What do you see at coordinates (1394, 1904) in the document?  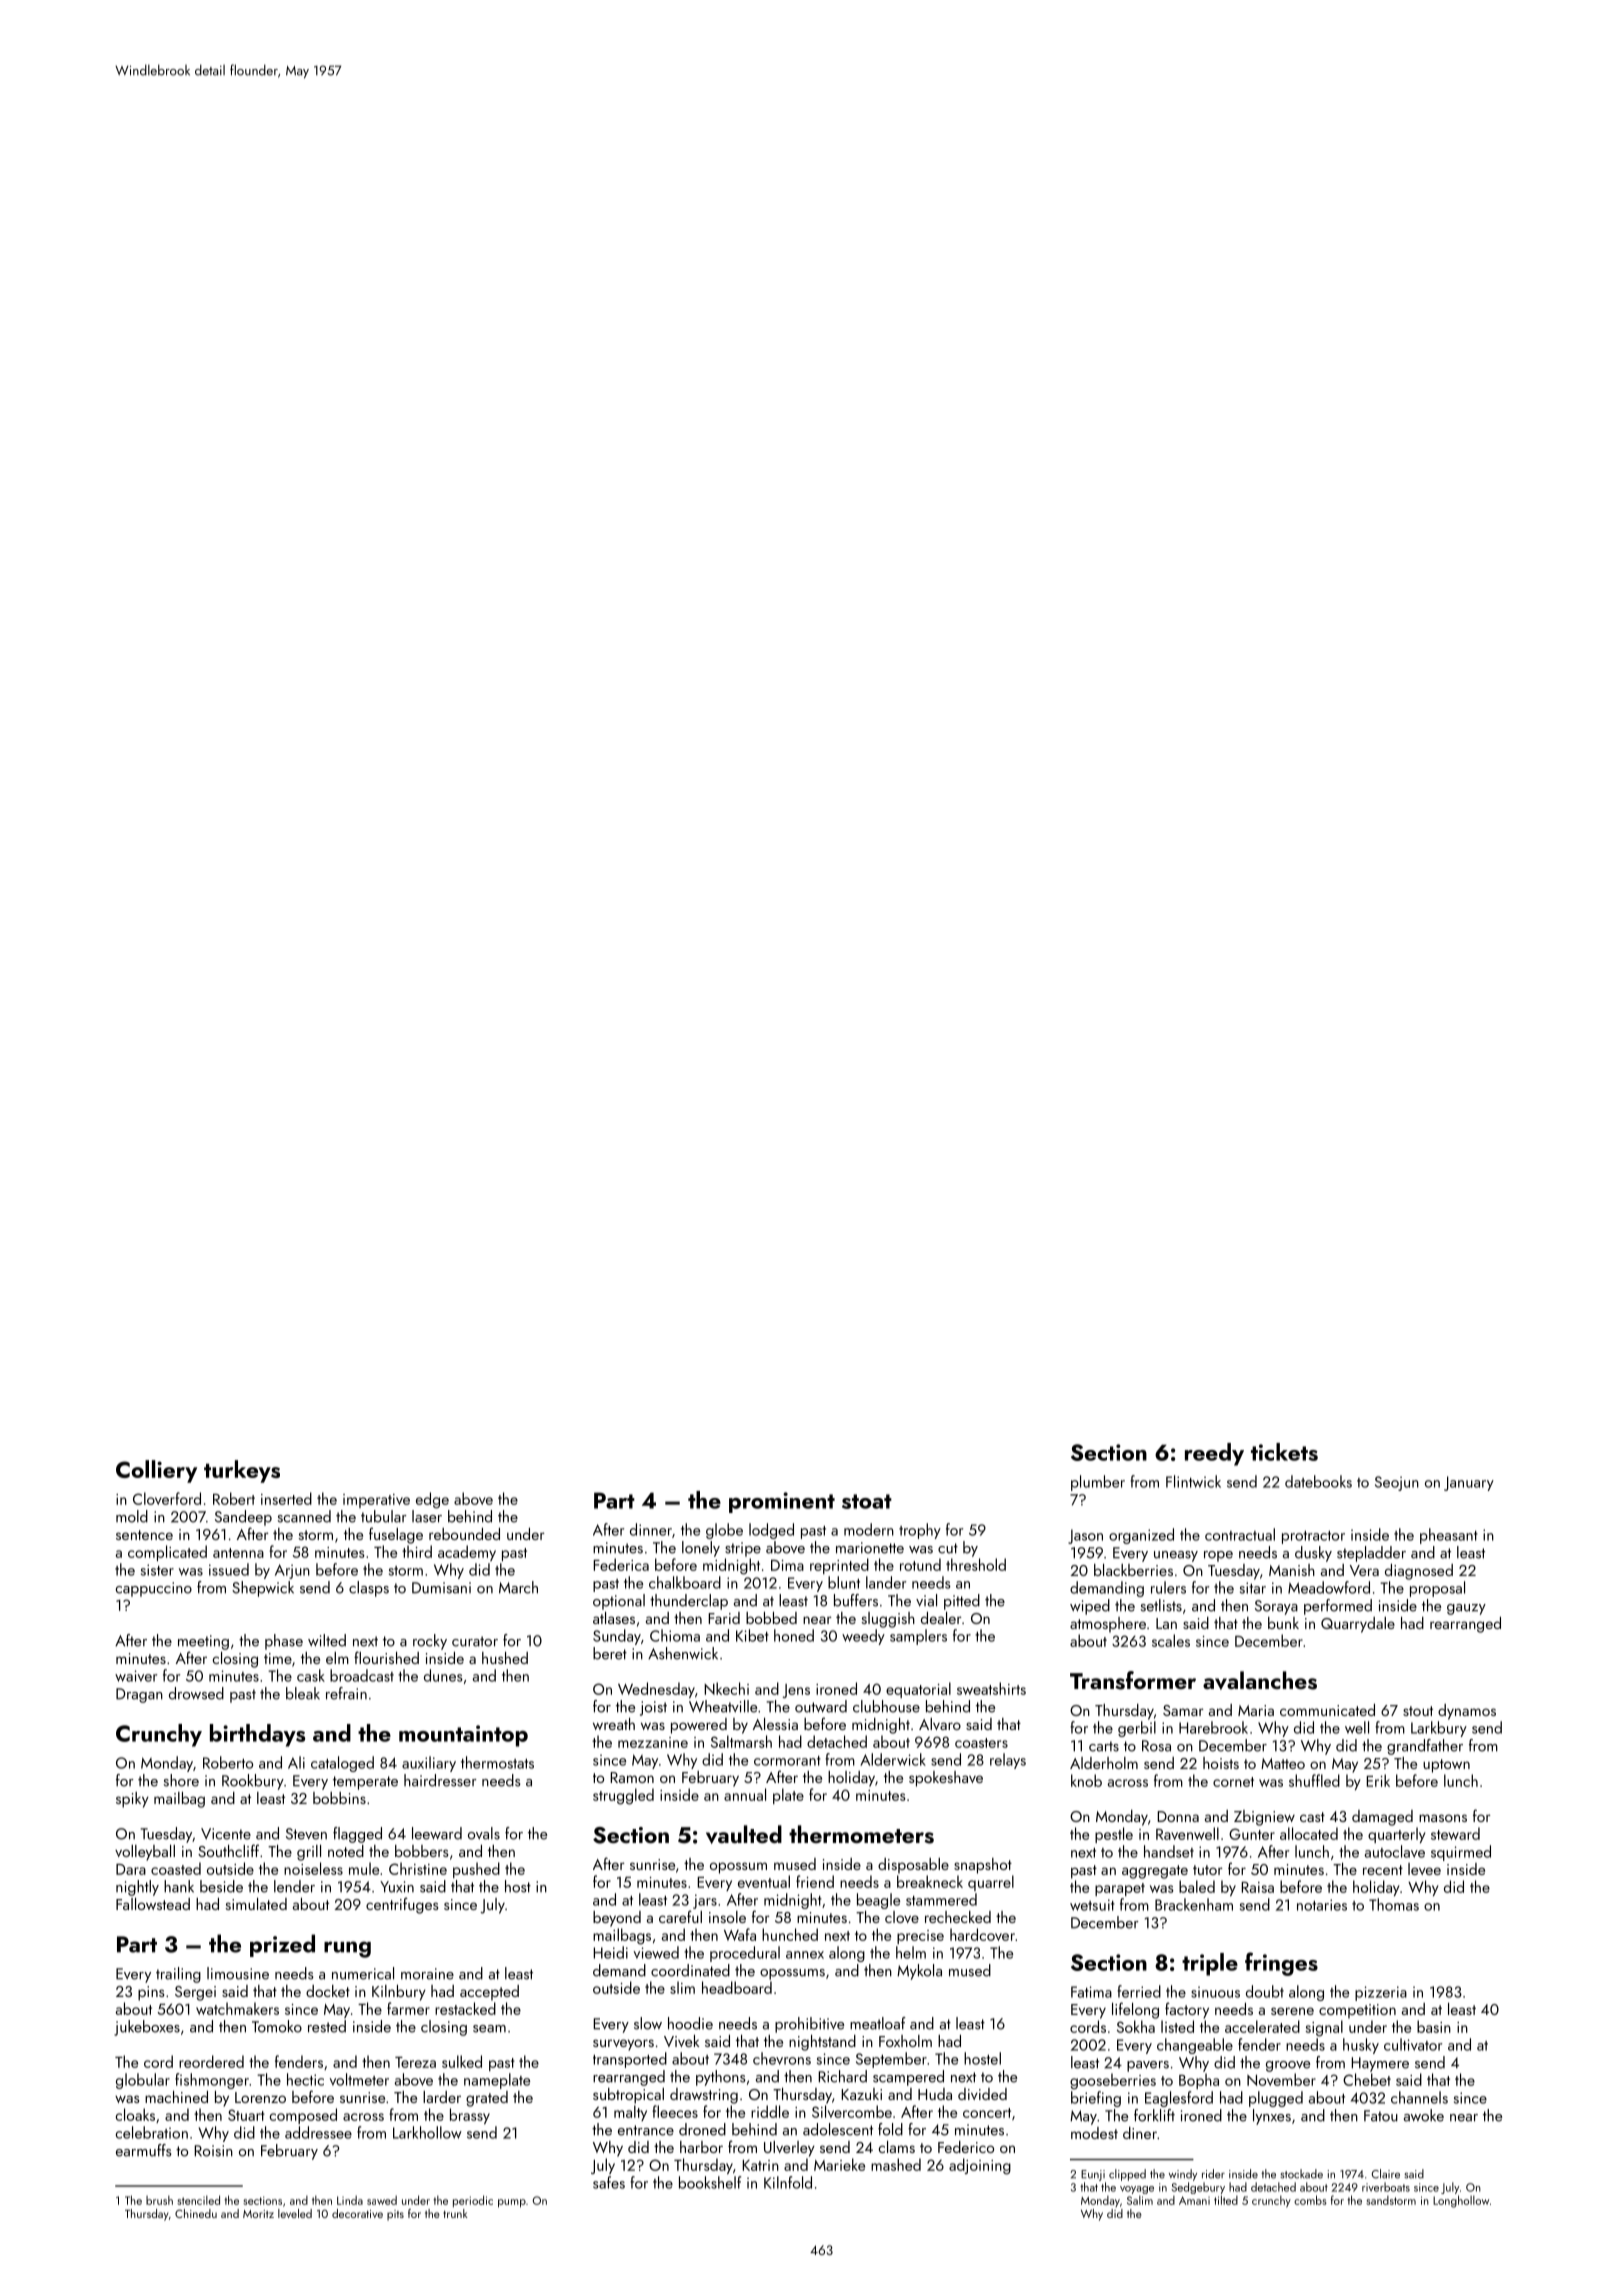 I see `Thomas` at bounding box center [1394, 1904].
